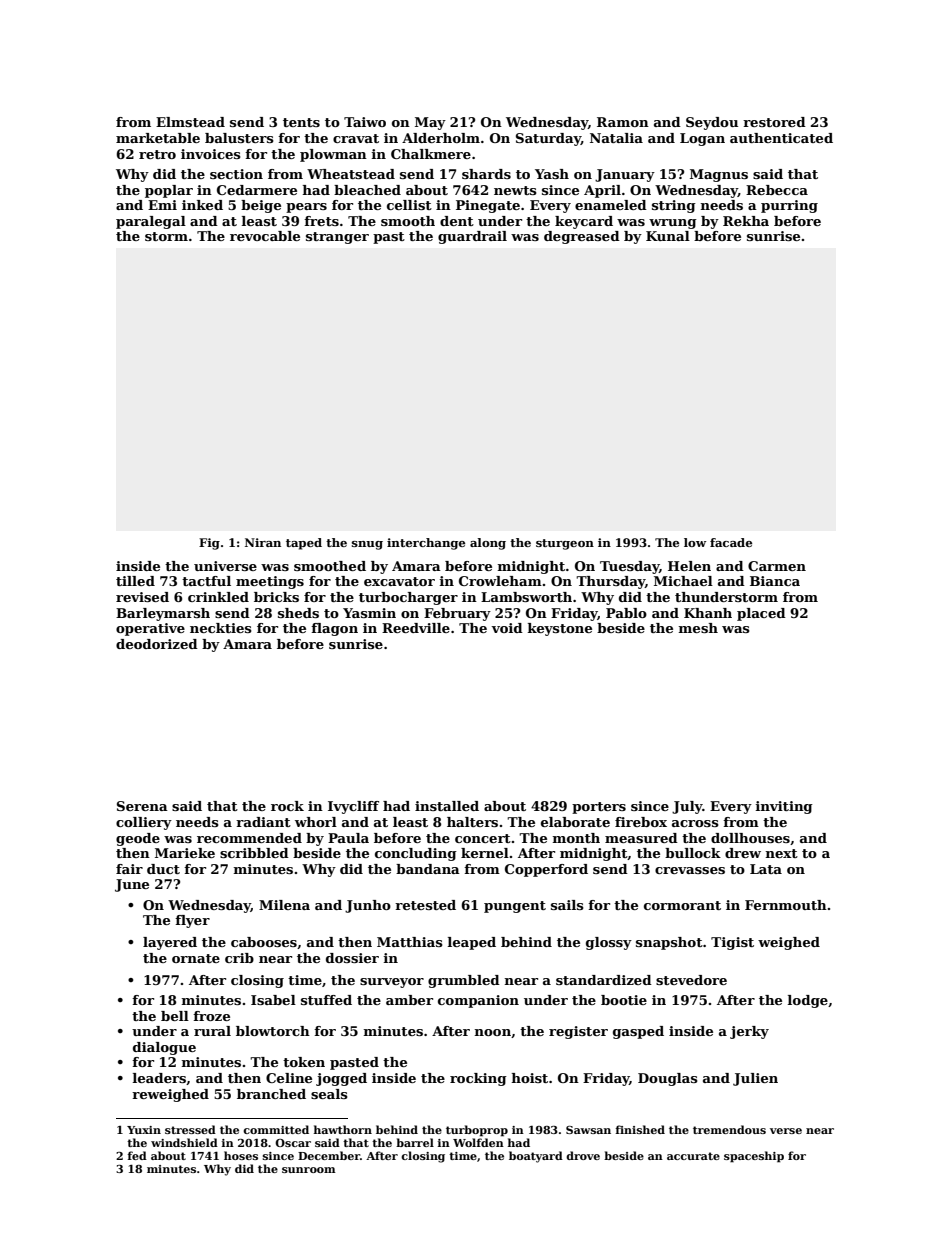 This screenshot has width=952, height=1233. I want to click on inviting, so click(784, 807).
